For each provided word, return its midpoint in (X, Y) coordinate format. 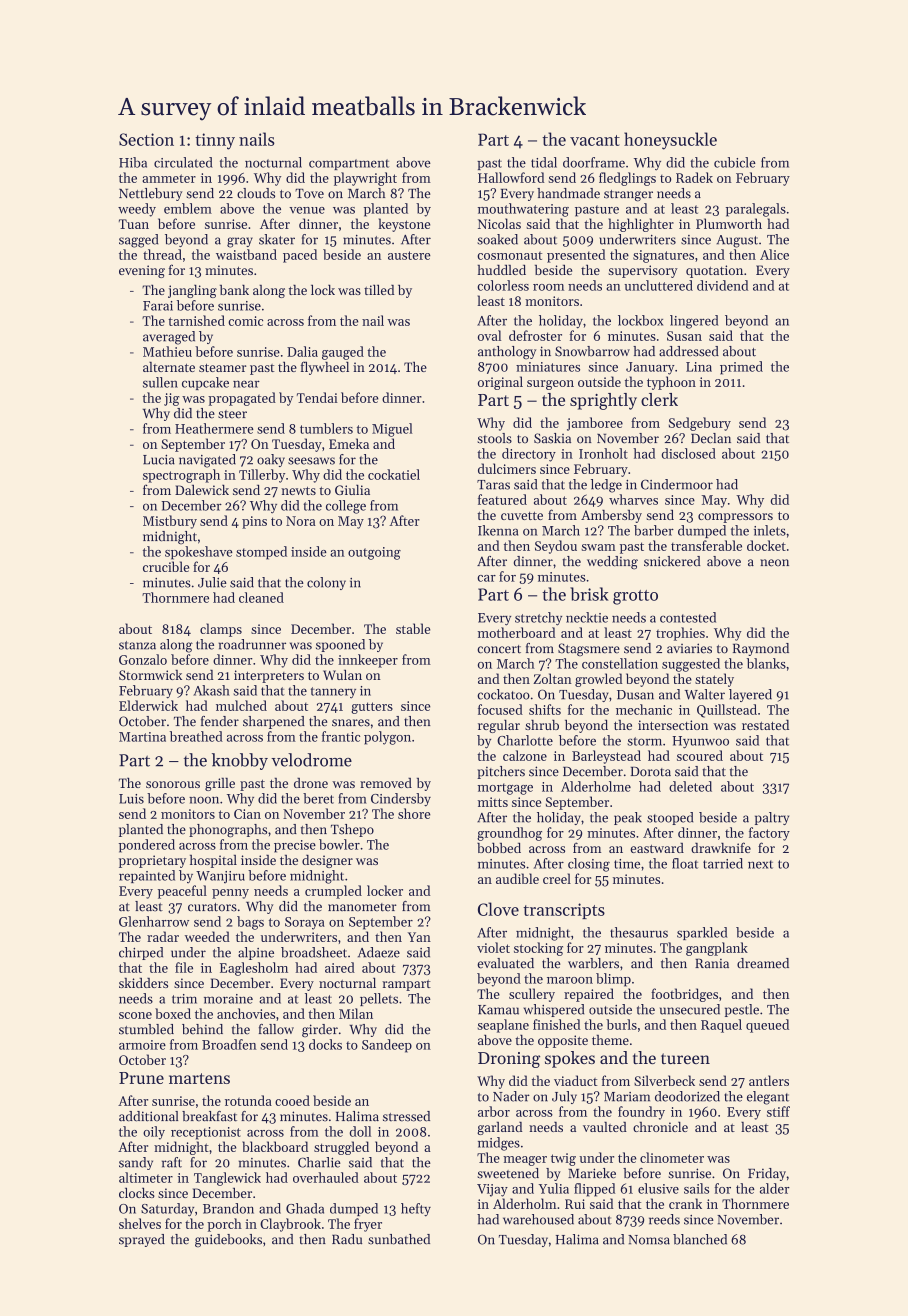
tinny (215, 141)
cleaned (261, 597)
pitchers (501, 772)
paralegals (756, 210)
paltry (772, 818)
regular (499, 726)
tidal (544, 162)
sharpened (274, 722)
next (760, 864)
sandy (136, 1163)
